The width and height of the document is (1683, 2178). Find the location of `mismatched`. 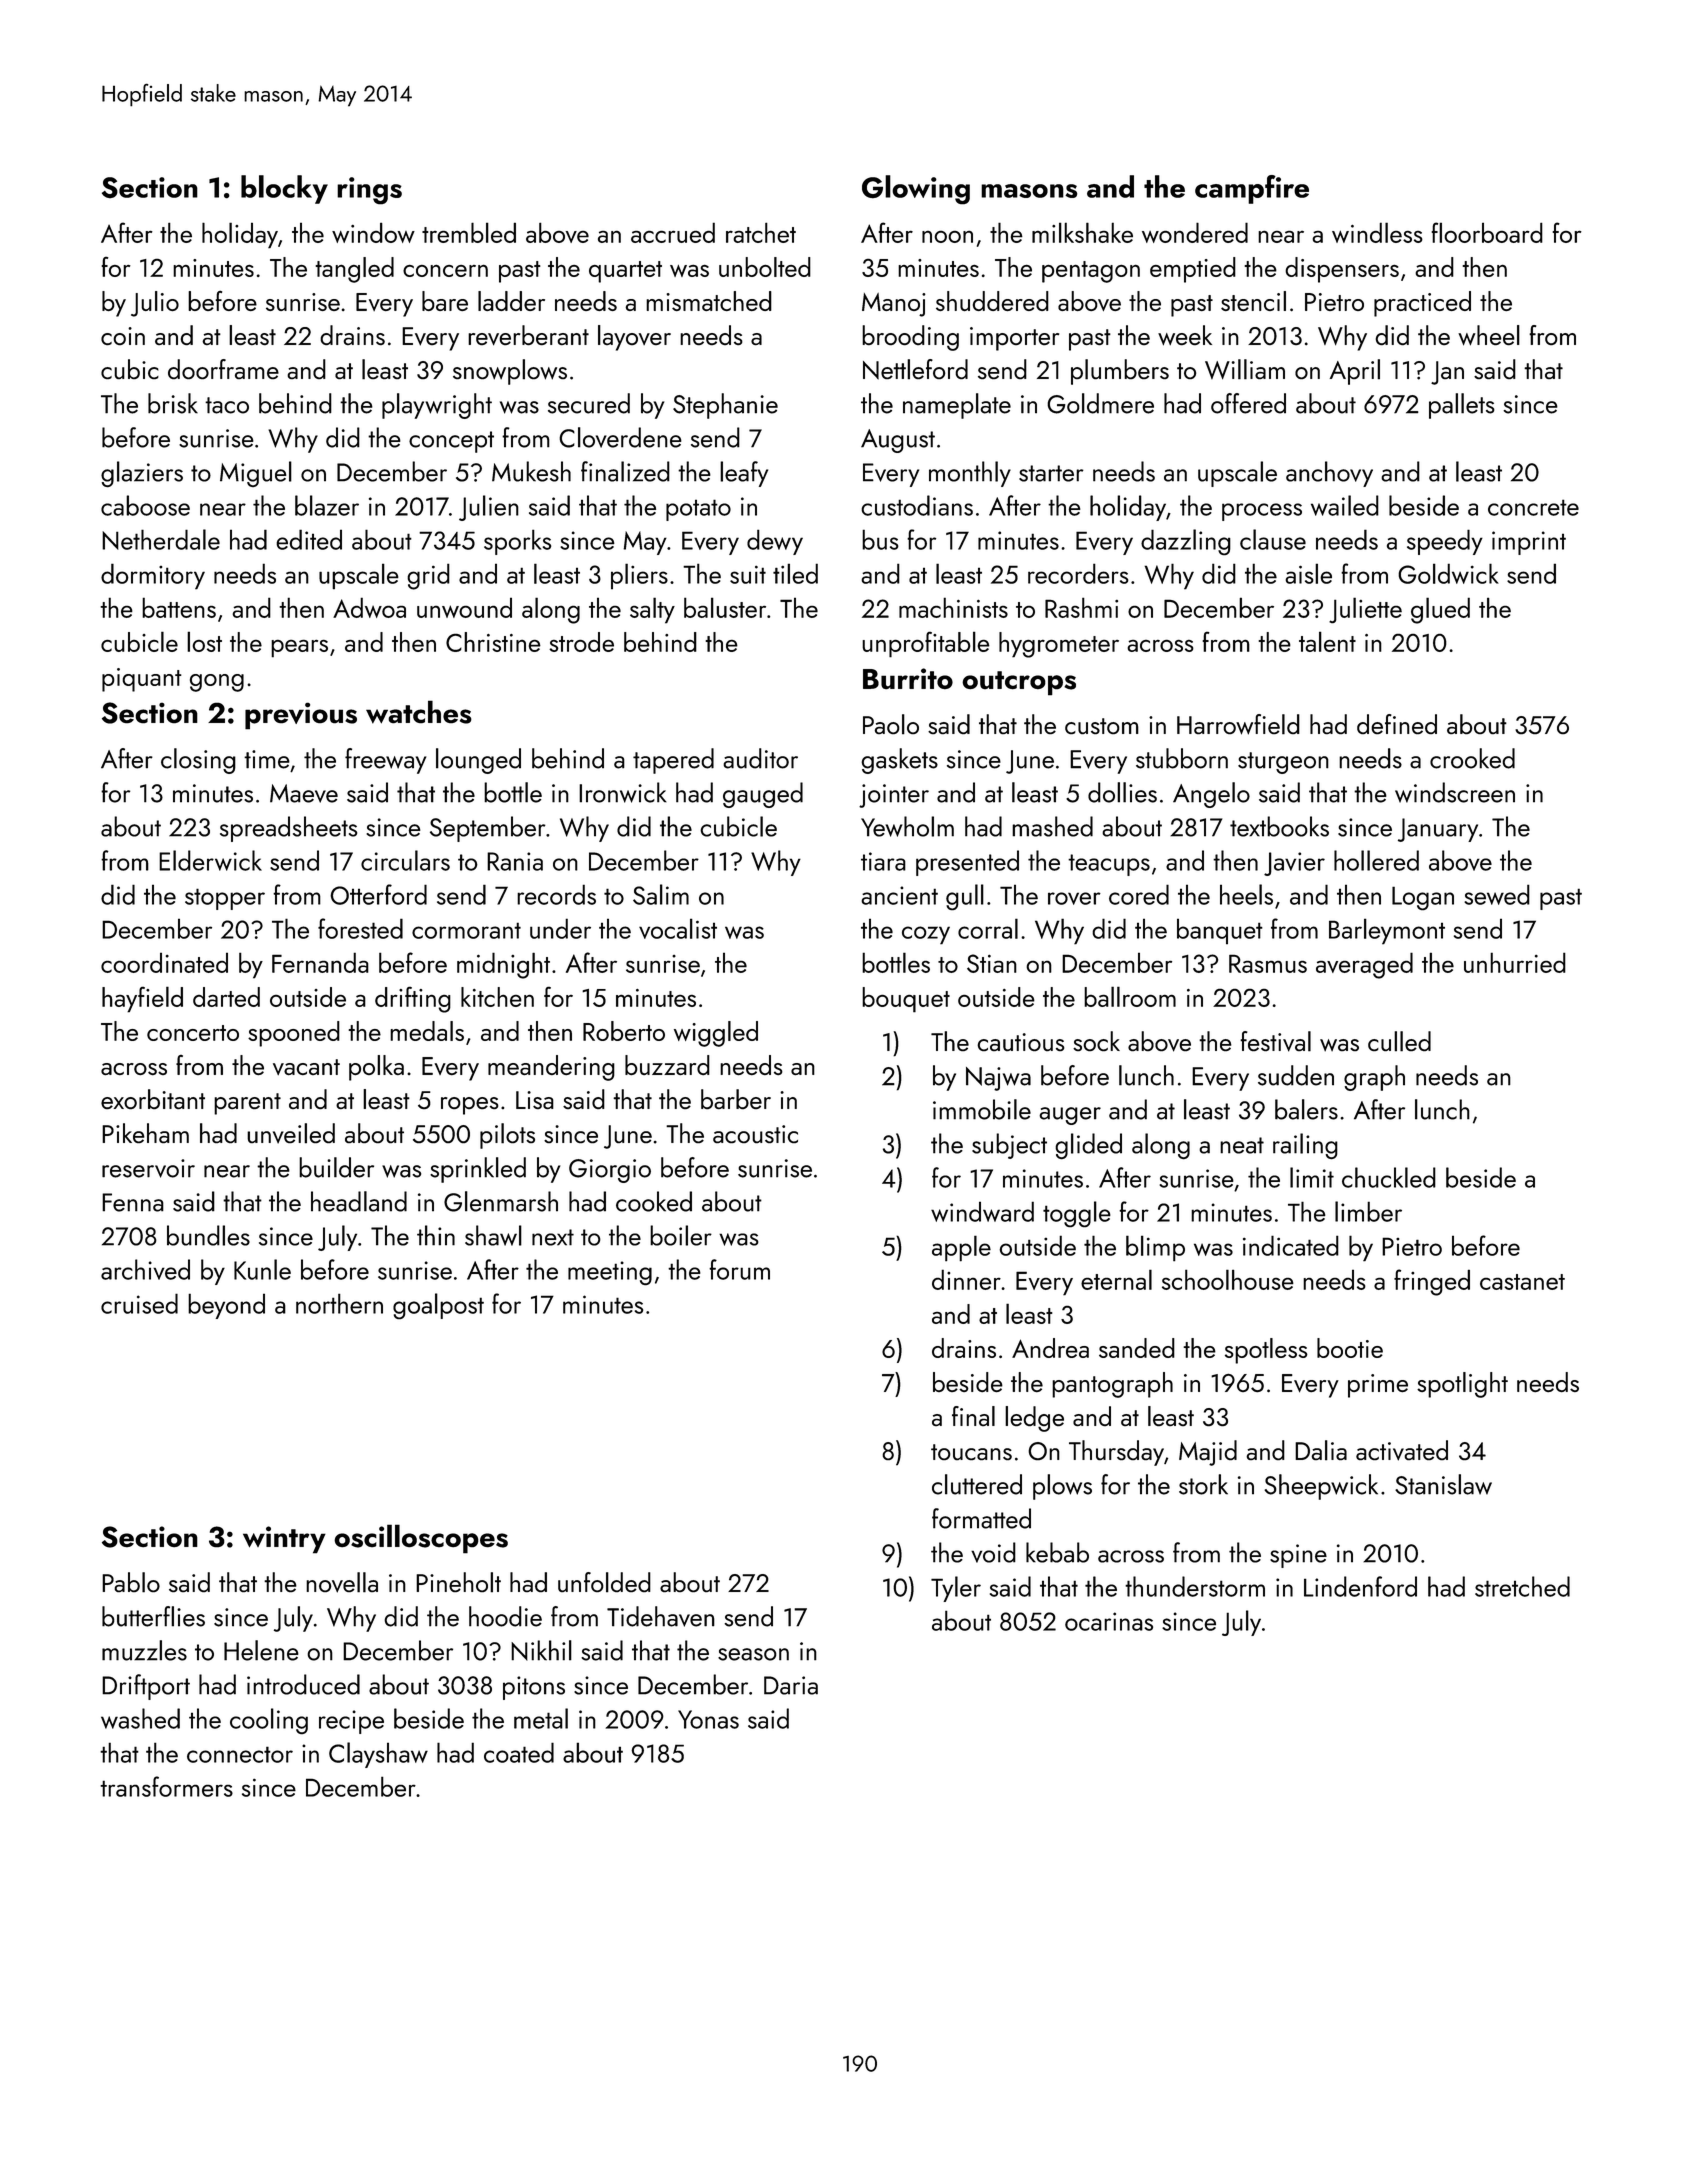

mismatched is located at coordinates (709, 301).
